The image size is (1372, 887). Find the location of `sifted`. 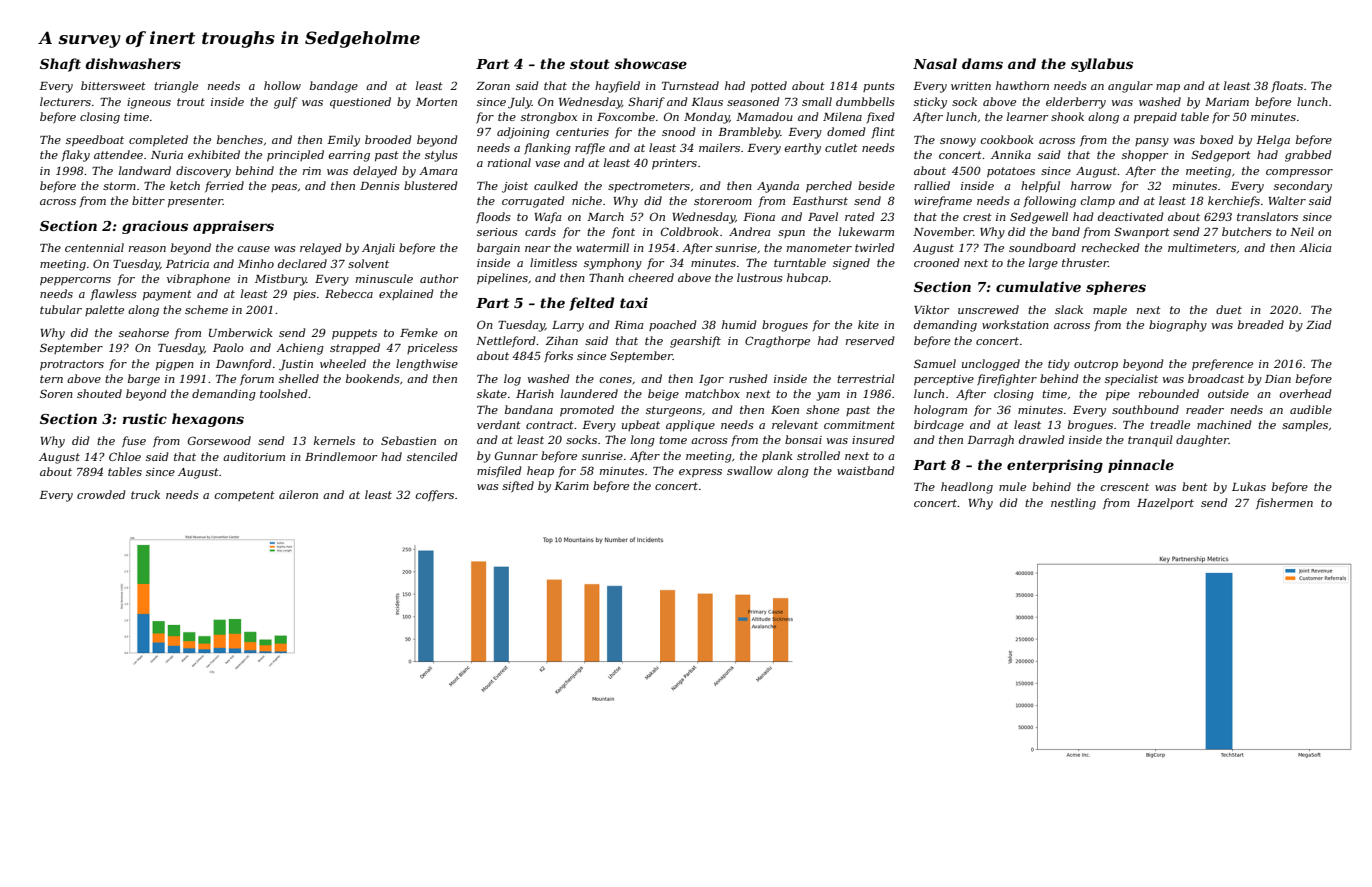

sifted is located at coordinates (518, 486).
